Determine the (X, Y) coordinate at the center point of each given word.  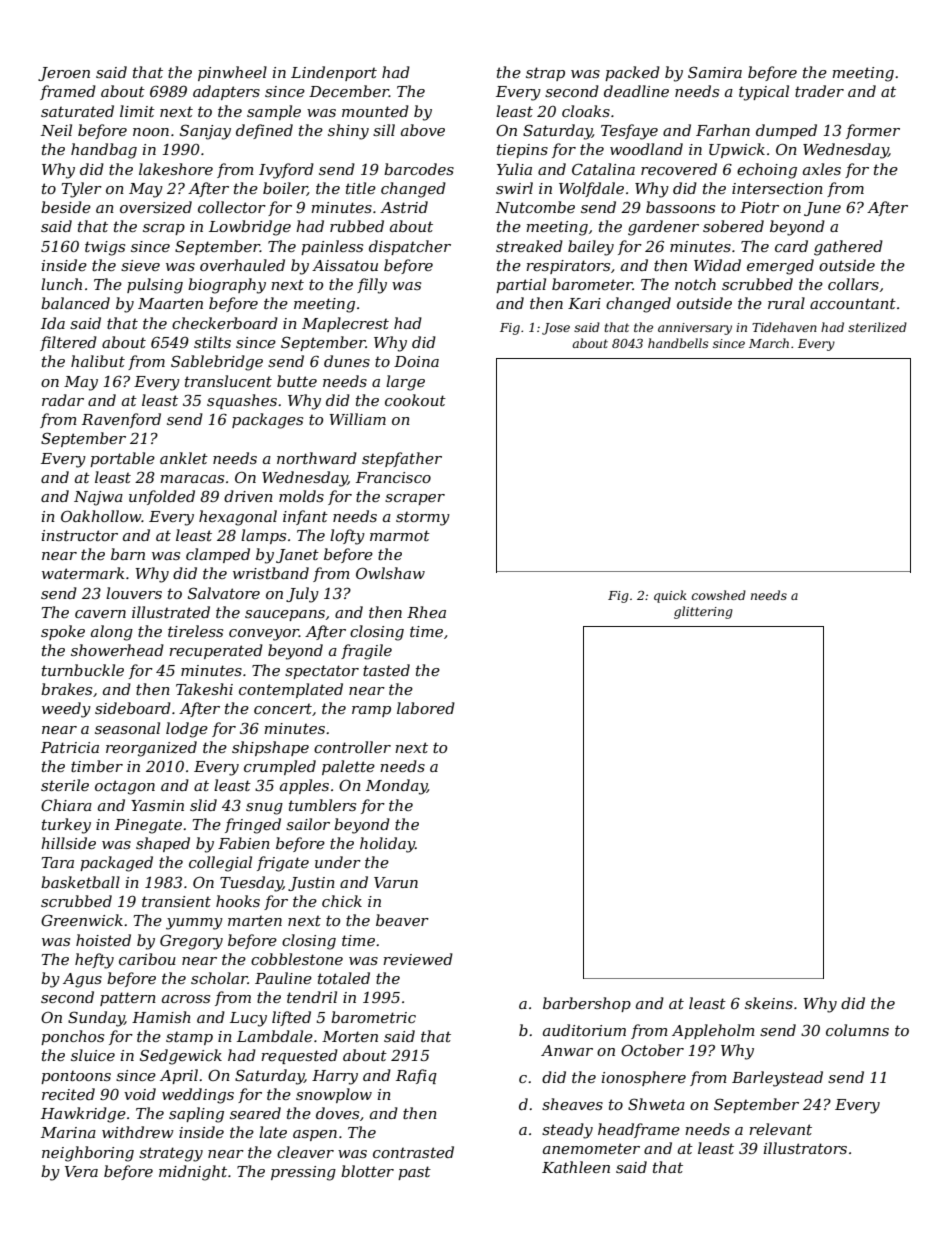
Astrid (404, 207)
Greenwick (82, 920)
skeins (769, 1003)
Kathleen (576, 1167)
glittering (703, 612)
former (873, 131)
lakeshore (176, 169)
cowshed (719, 595)
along (112, 633)
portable (122, 459)
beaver (402, 920)
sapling (196, 1115)
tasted (386, 670)
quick (670, 596)
